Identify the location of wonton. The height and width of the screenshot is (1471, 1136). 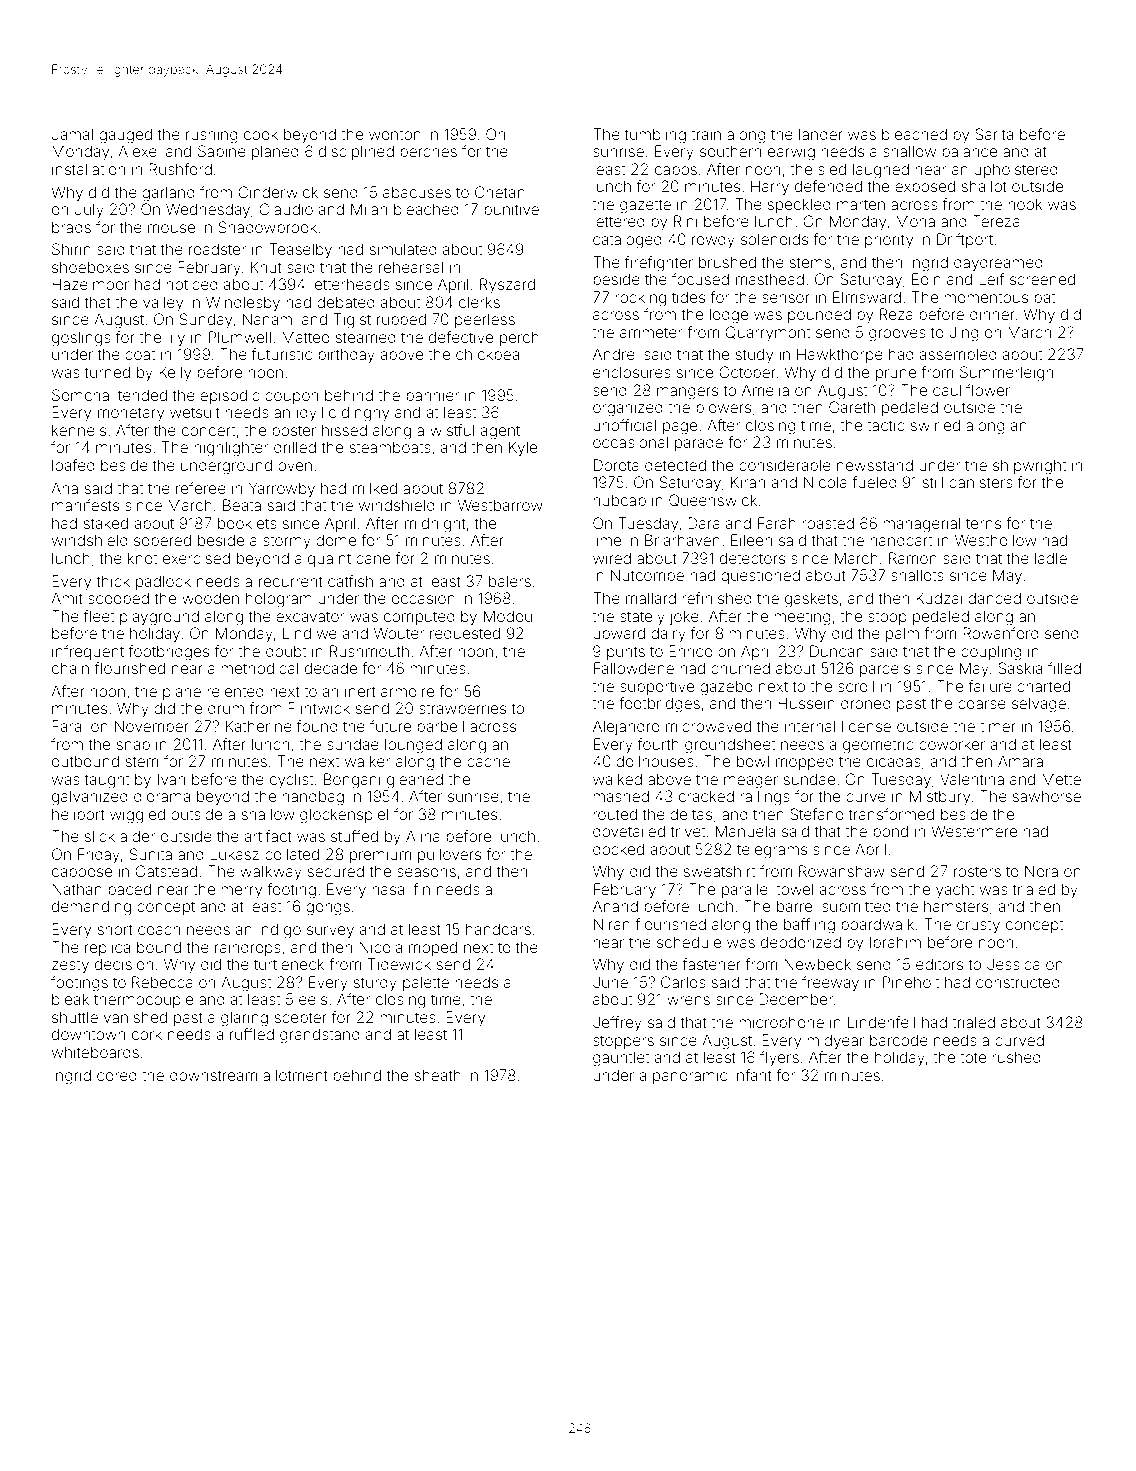
(395, 134).
